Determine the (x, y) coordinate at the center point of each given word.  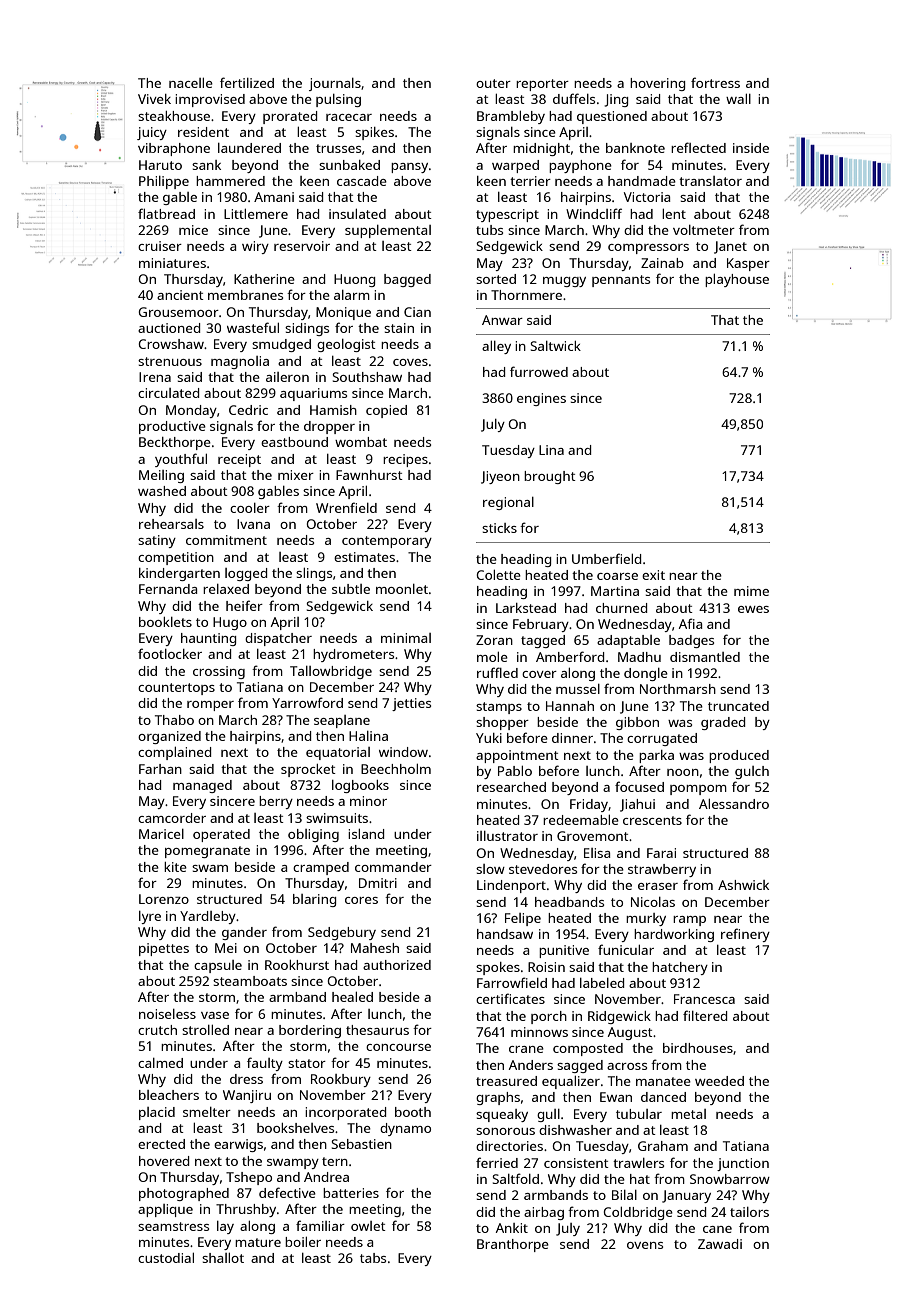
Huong (354, 280)
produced (739, 756)
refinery (745, 935)
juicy (152, 133)
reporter (542, 85)
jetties (411, 704)
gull (548, 1115)
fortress (715, 82)
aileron (287, 377)
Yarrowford (307, 702)
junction (743, 1164)
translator (710, 181)
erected (161, 1144)
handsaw (505, 934)
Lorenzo (164, 899)
